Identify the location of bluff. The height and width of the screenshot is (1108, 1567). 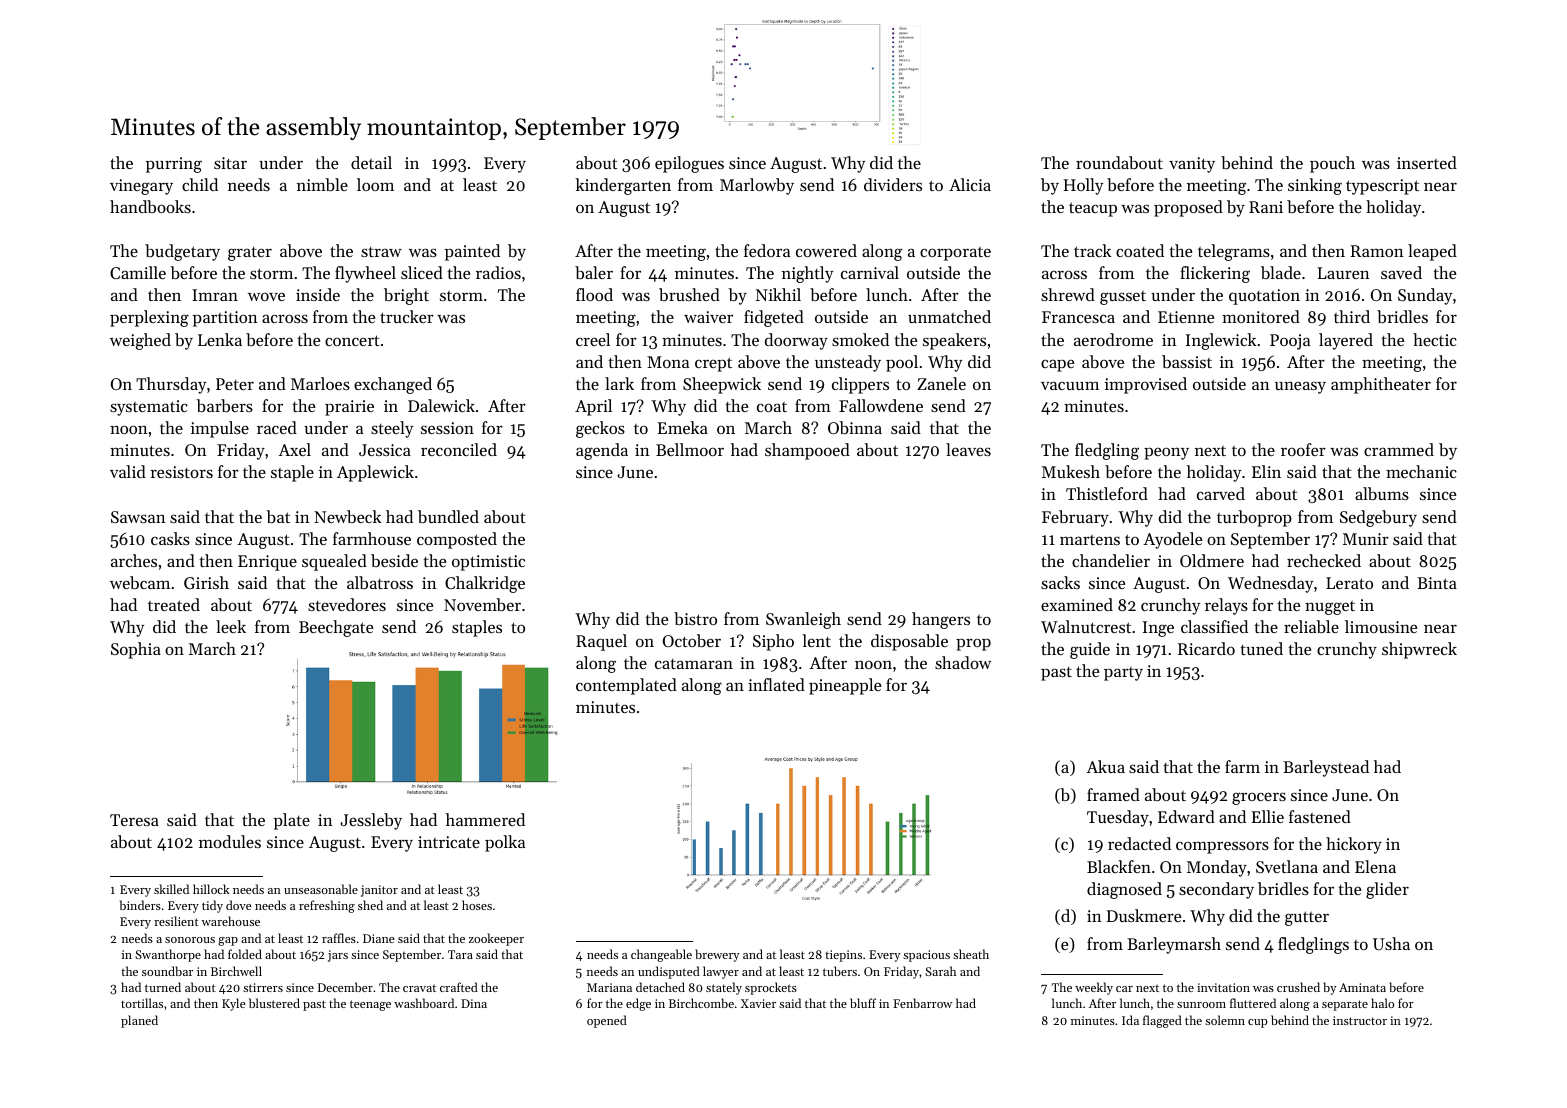
(863, 1003).
